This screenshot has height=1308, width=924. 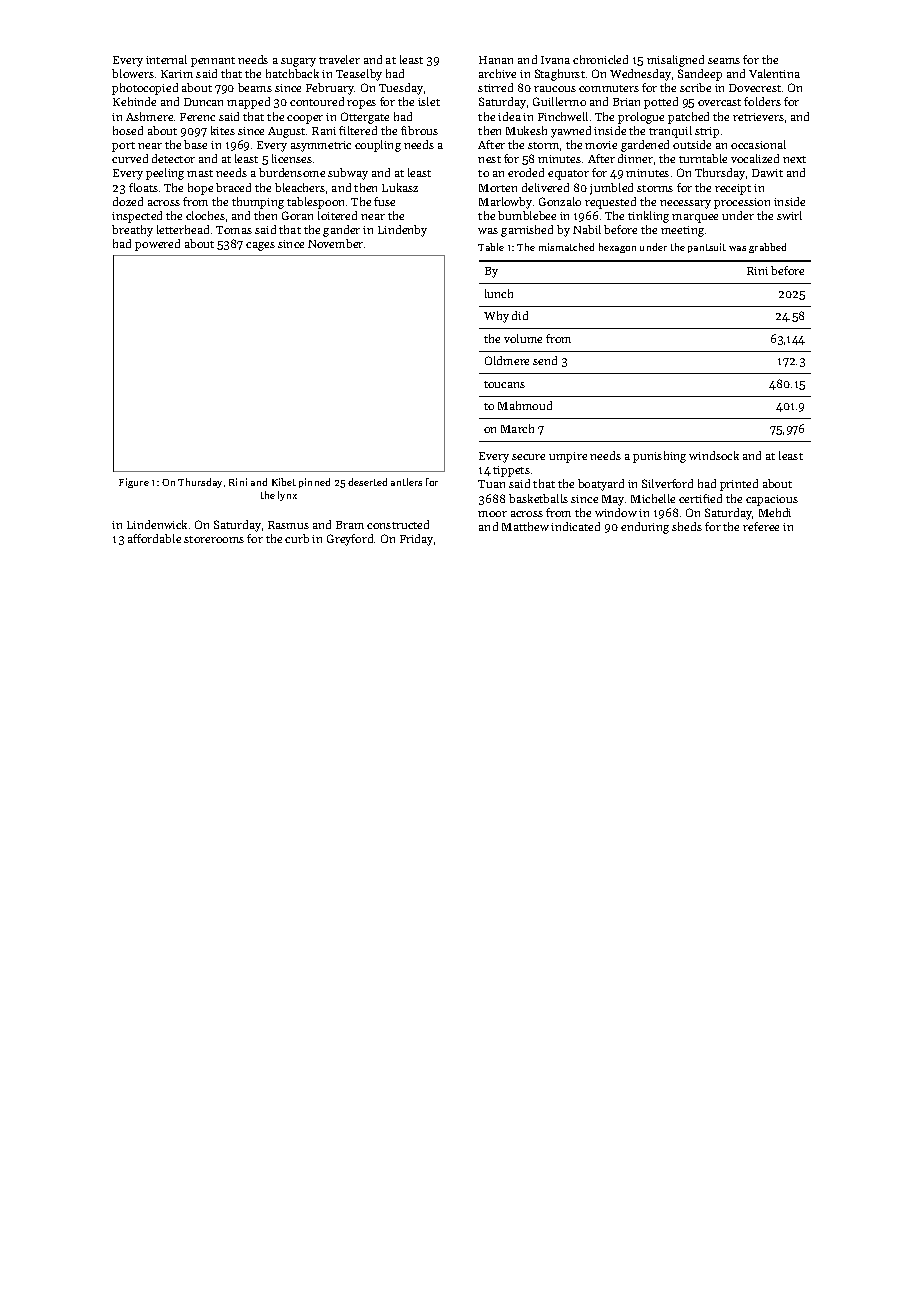 What do you see at coordinates (214, 539) in the screenshot?
I see `storerooms` at bounding box center [214, 539].
